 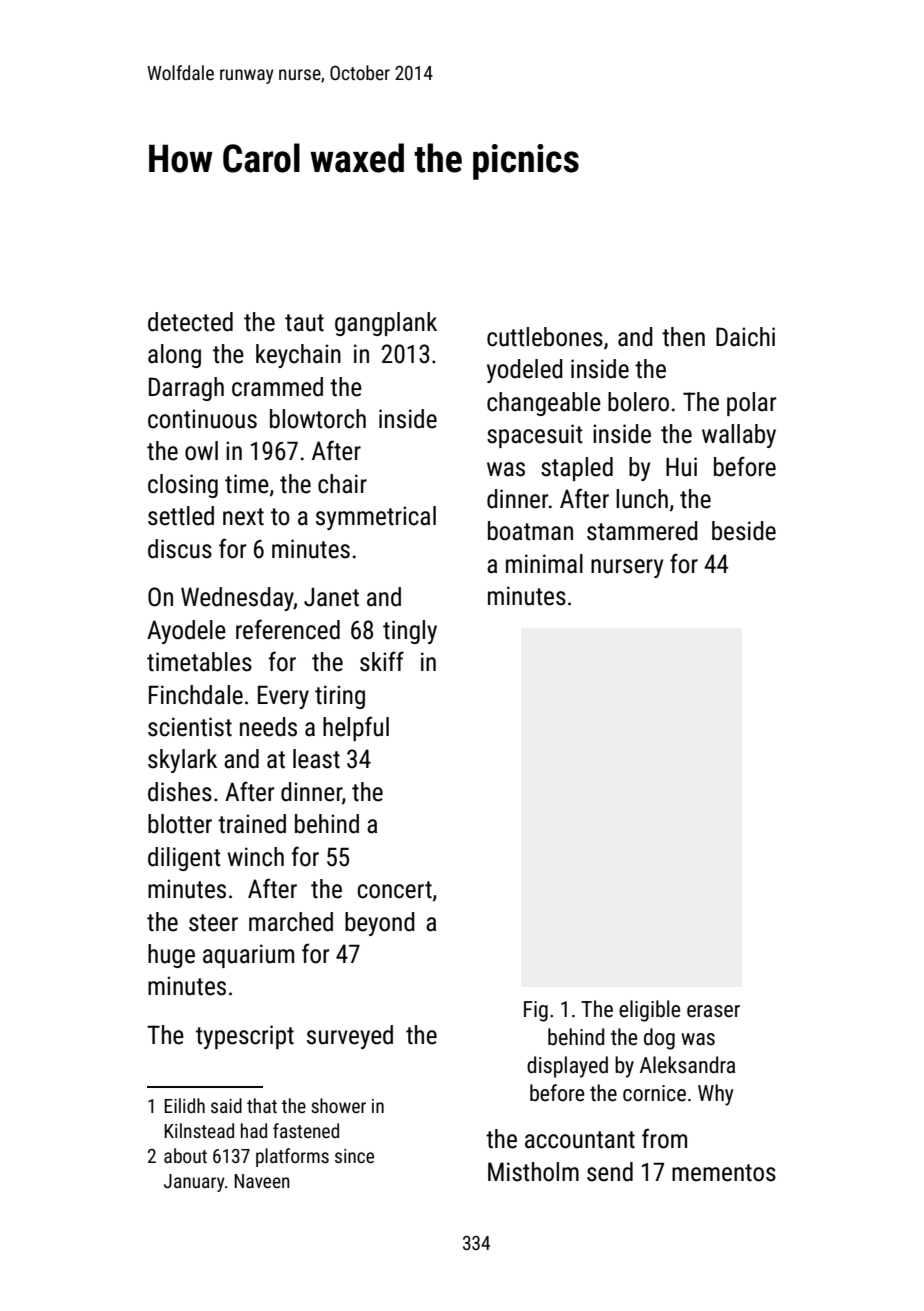 I want to click on shower, so click(x=338, y=1105).
